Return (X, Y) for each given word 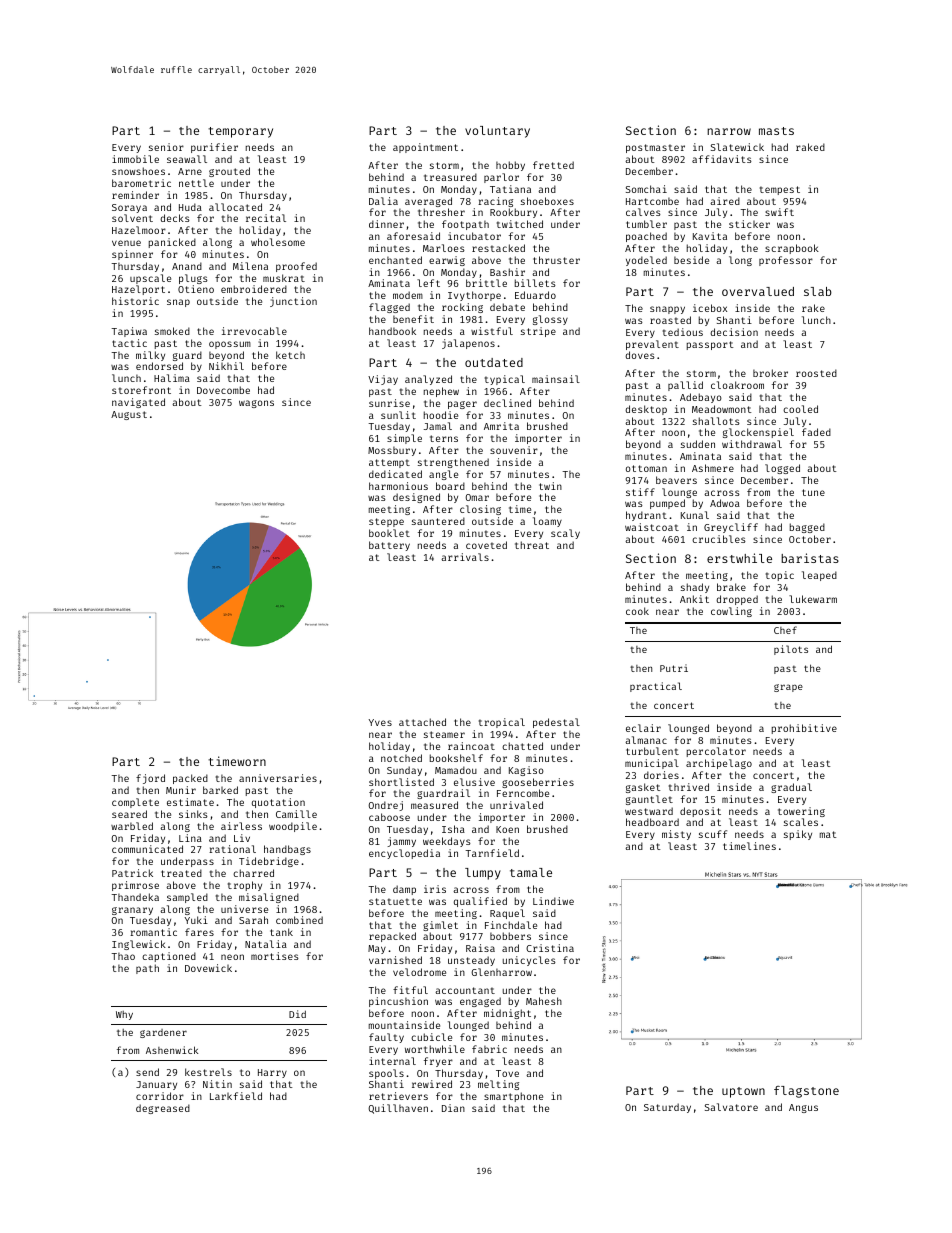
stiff (640, 492)
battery (389, 546)
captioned (169, 957)
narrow (729, 131)
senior (166, 147)
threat (532, 545)
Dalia (383, 201)
